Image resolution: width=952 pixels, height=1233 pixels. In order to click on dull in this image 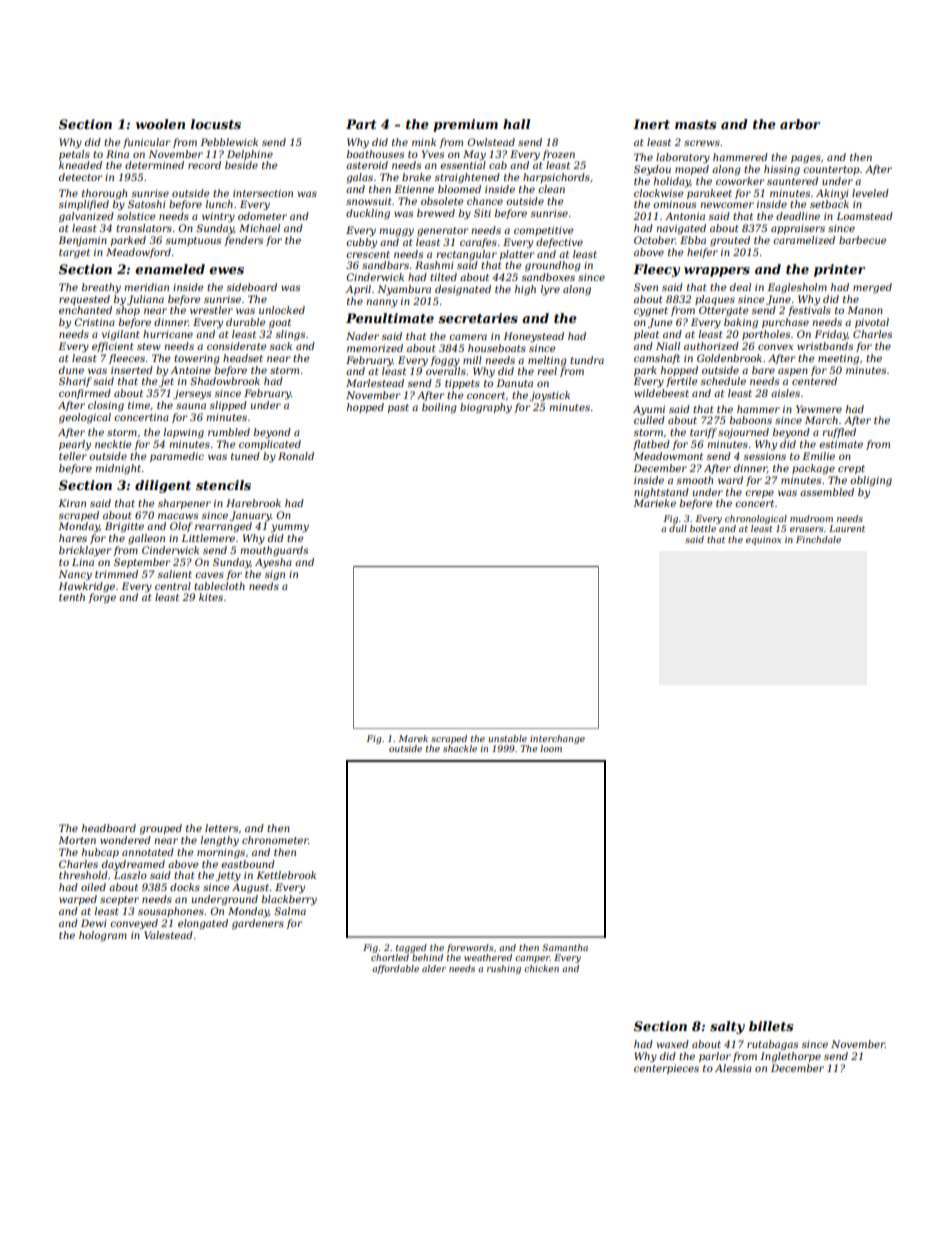, I will do `click(678, 528)`.
